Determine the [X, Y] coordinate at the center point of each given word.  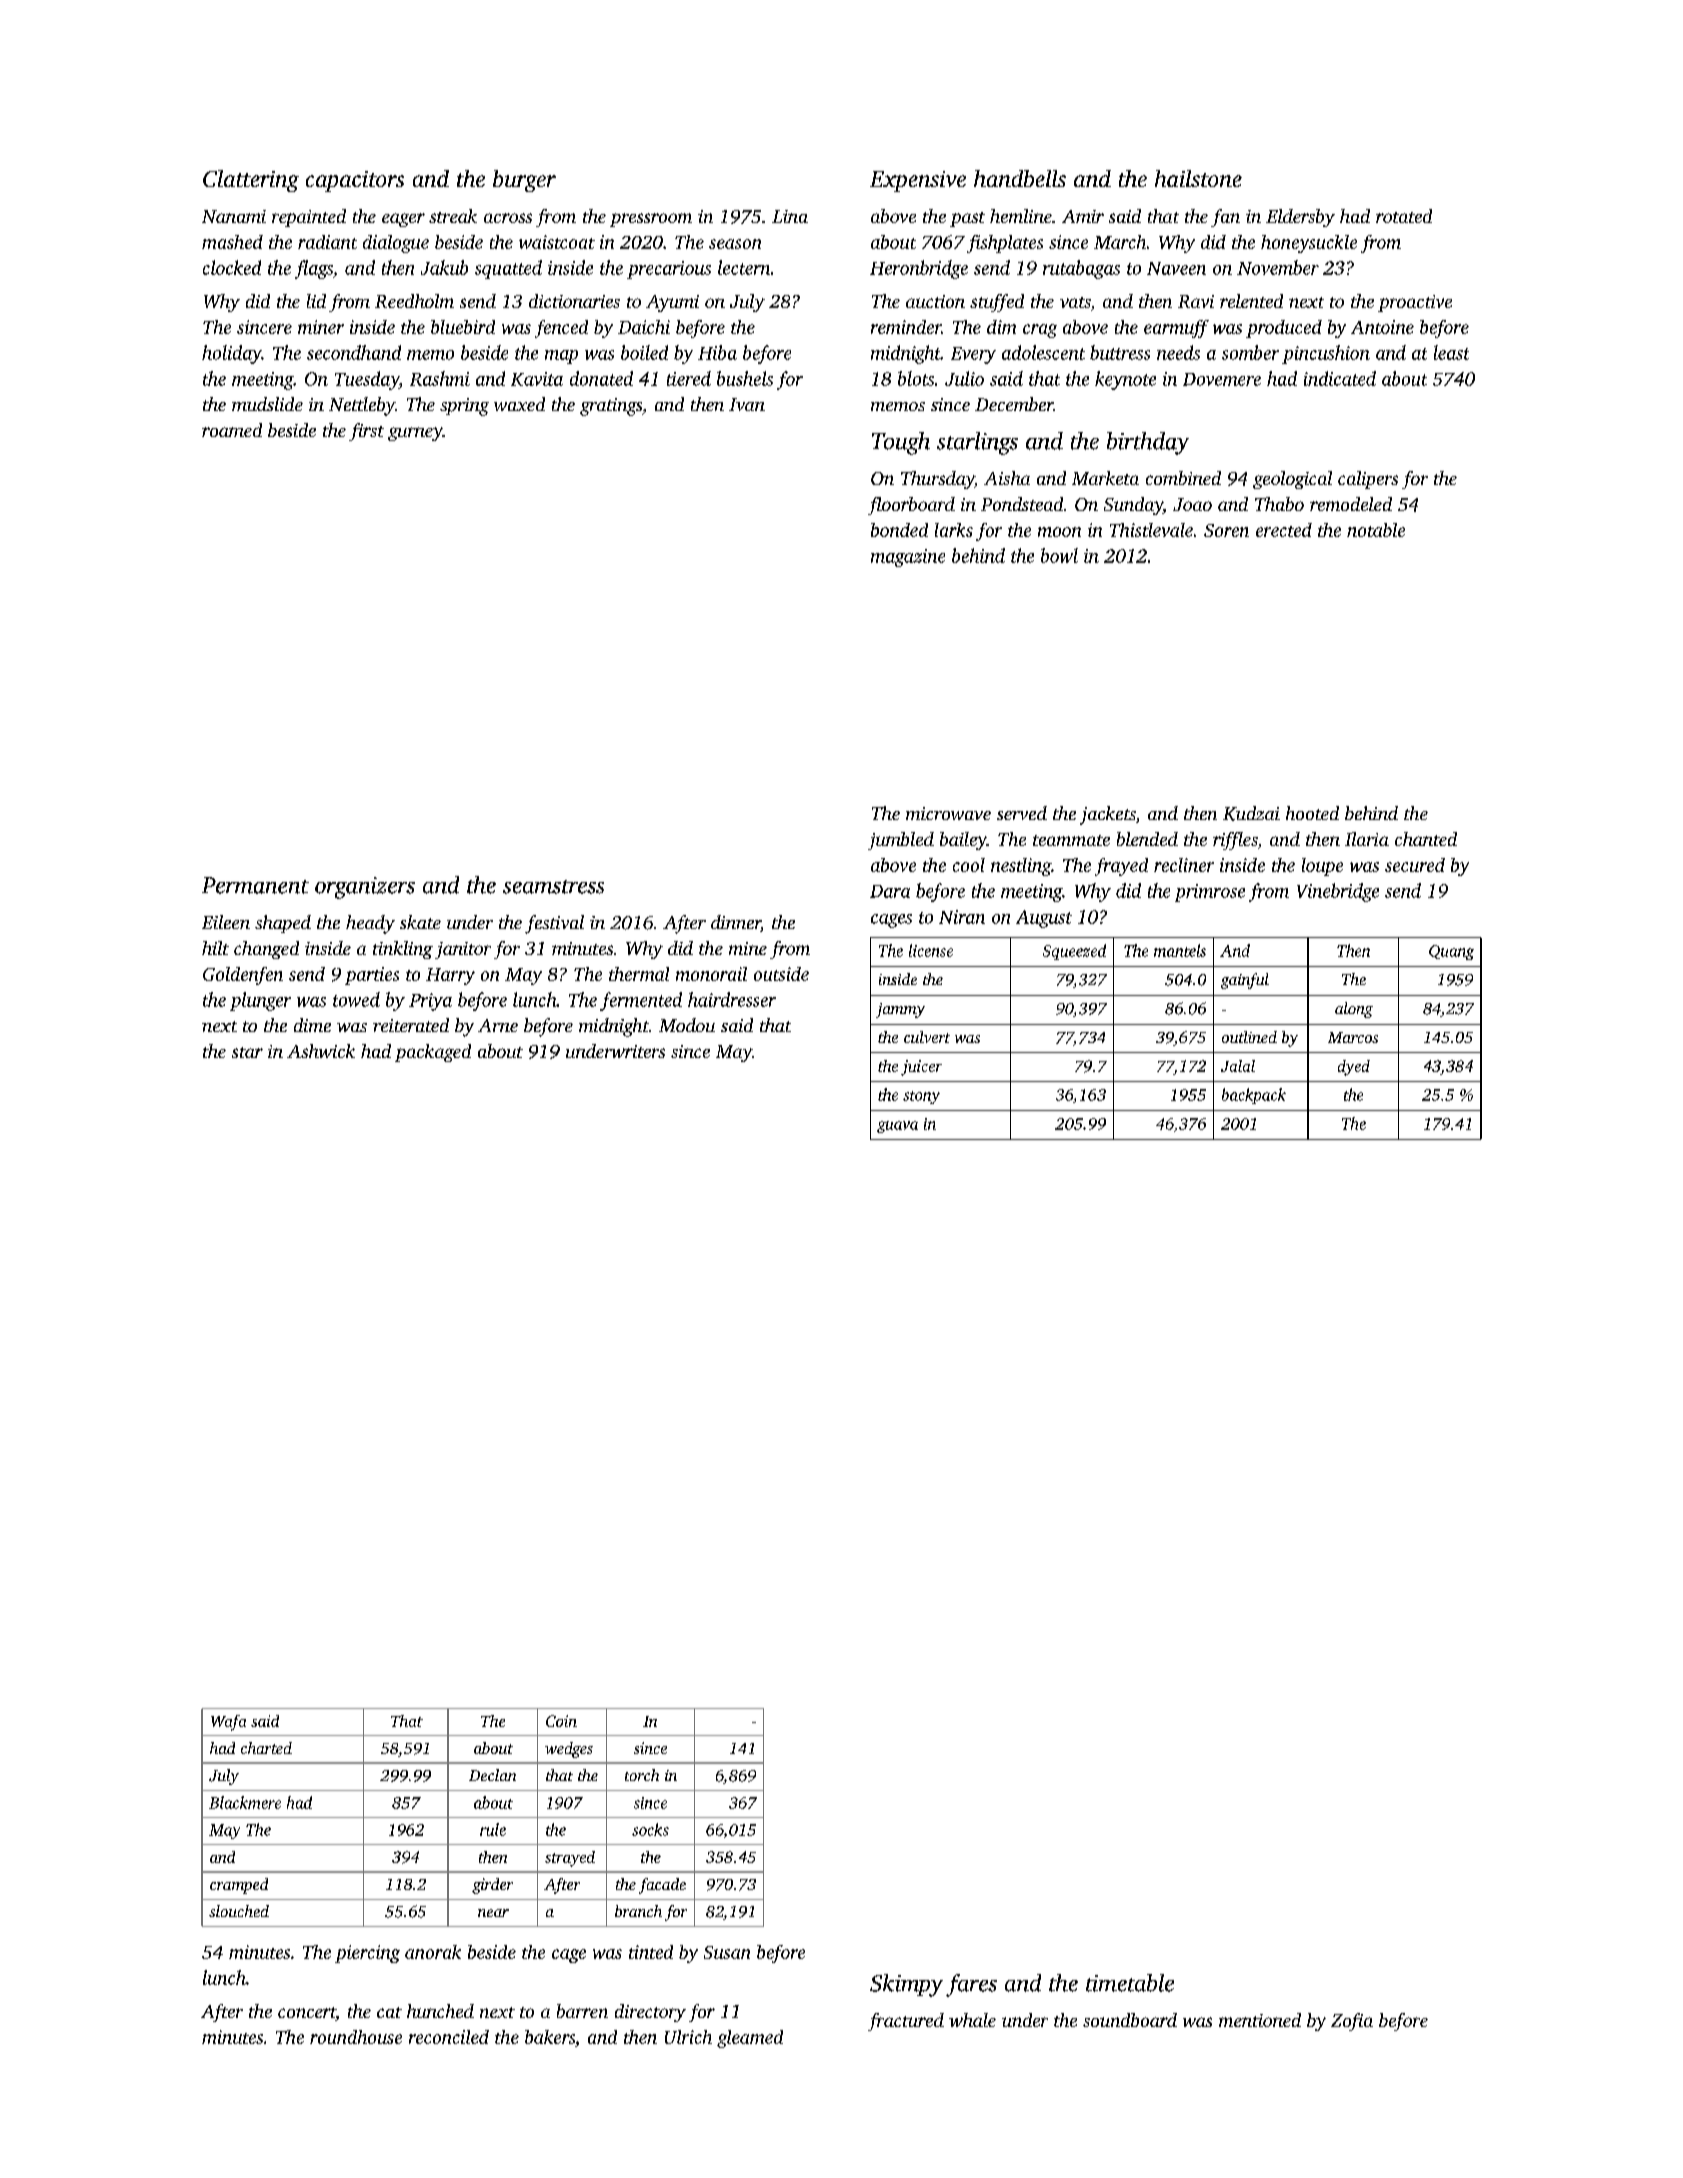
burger [524, 181]
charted [266, 1748]
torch [642, 1775]
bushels [745, 378]
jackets [1108, 815]
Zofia [1352, 2022]
